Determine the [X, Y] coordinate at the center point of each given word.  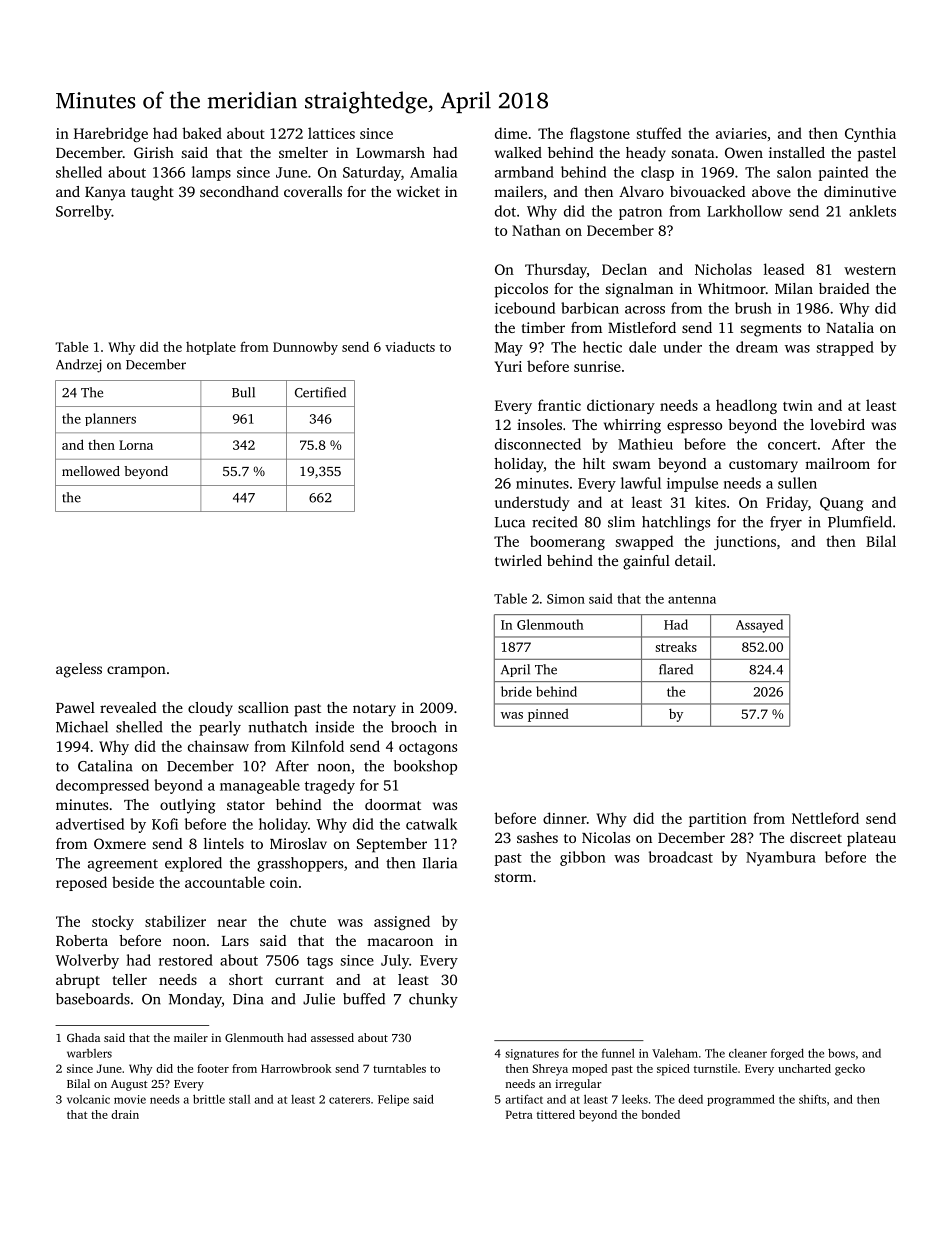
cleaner [748, 1053]
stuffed [659, 133]
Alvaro [641, 191]
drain [125, 1114]
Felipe [393, 1100]
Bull [243, 392]
